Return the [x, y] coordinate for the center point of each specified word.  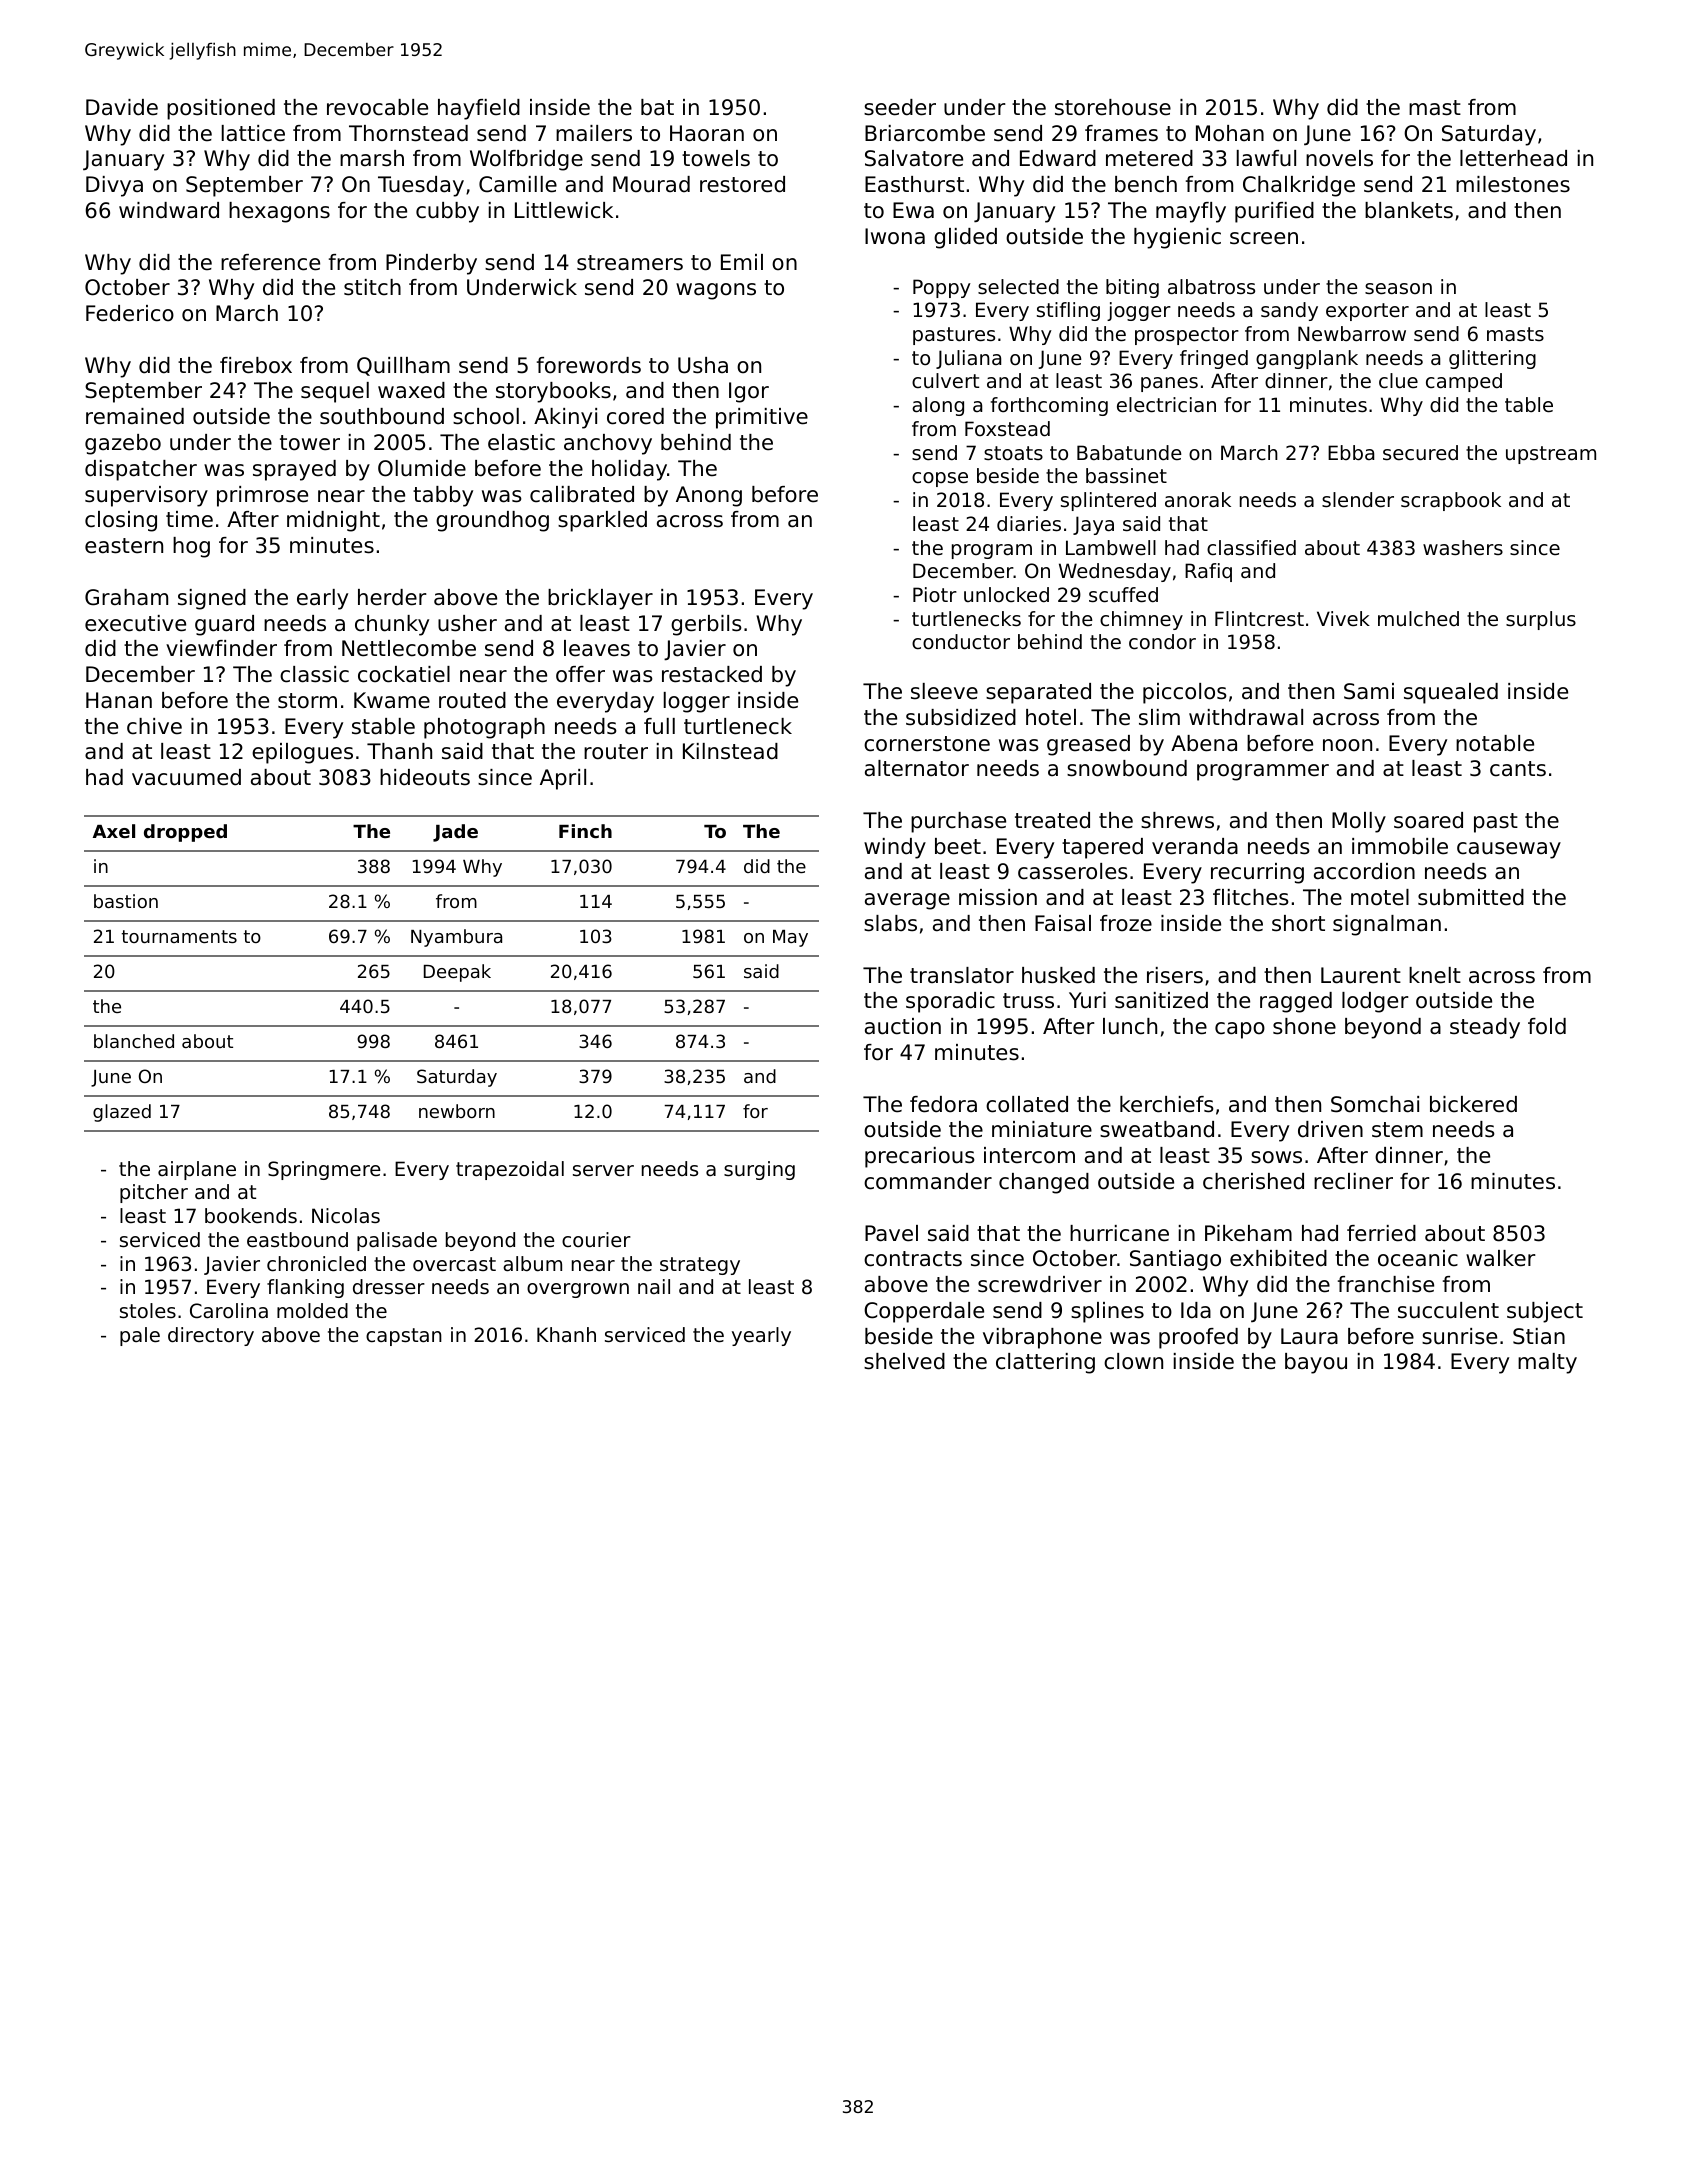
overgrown [578, 1290]
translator [962, 975]
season [1398, 289]
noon [1347, 745]
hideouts [425, 777]
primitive [762, 418]
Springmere [324, 1170]
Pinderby [431, 264]
